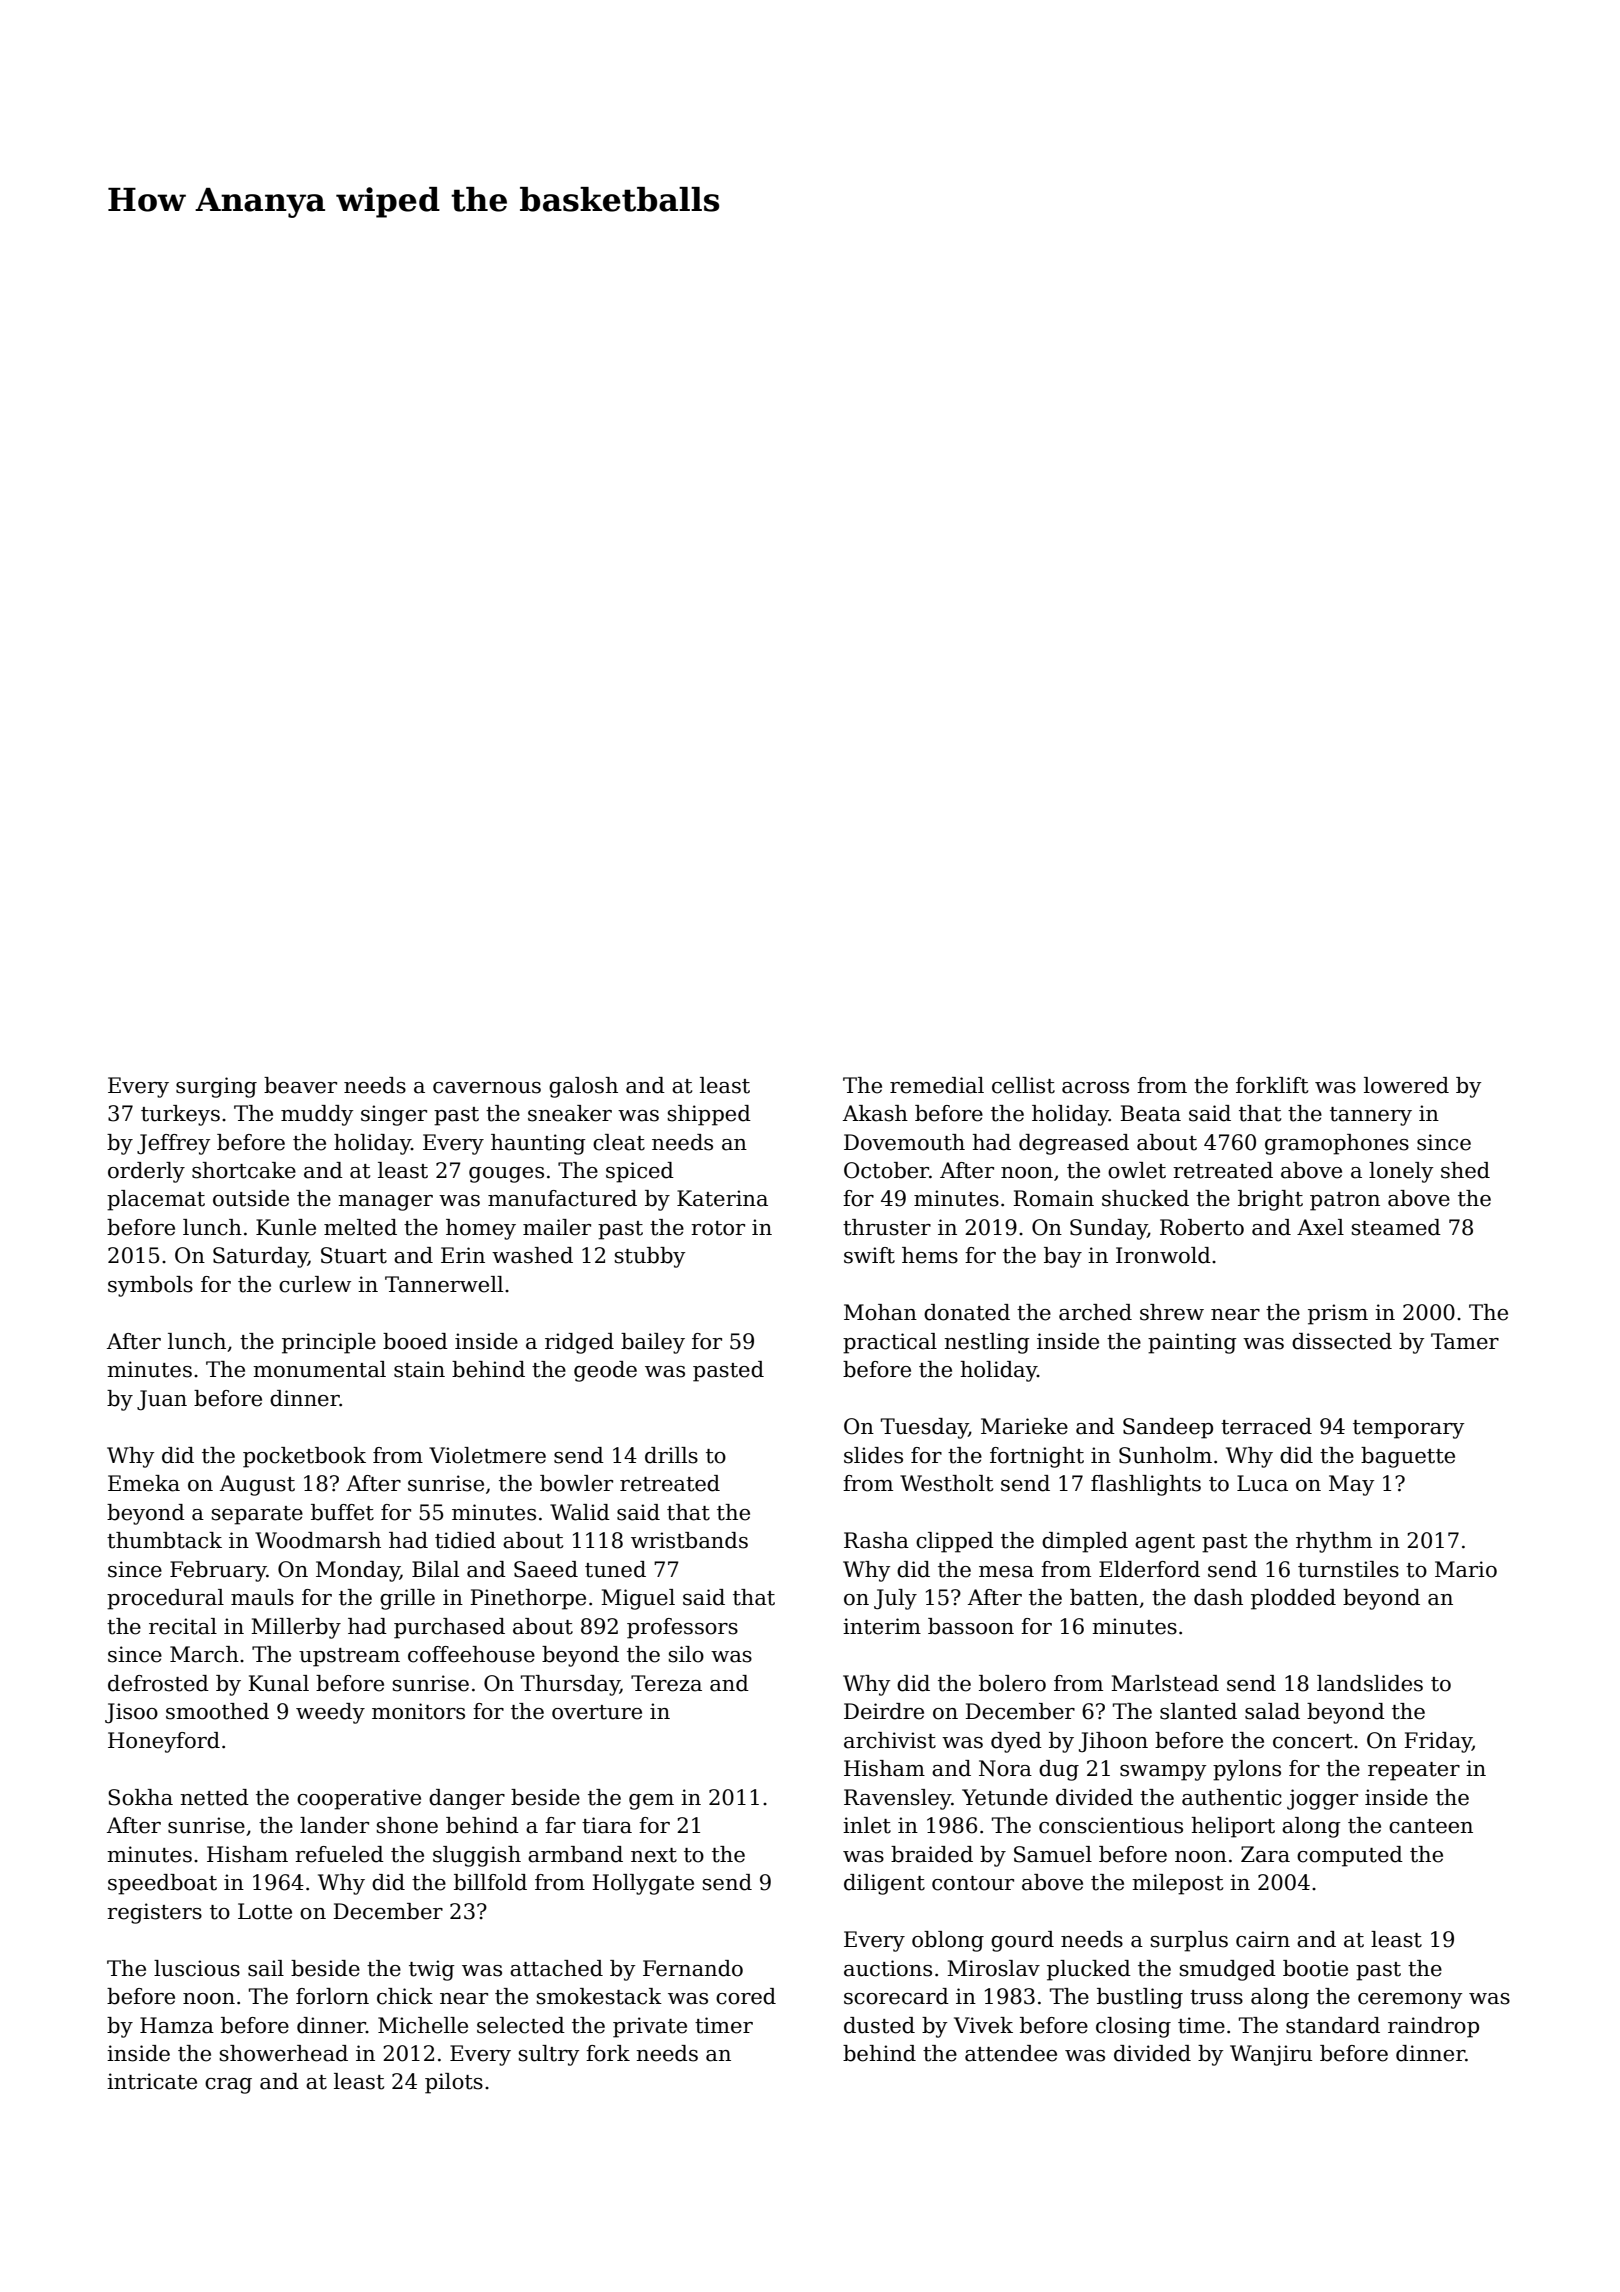 The width and height of the document is (1620, 2292). What do you see at coordinates (930, 1255) in the document?
I see `hems` at bounding box center [930, 1255].
